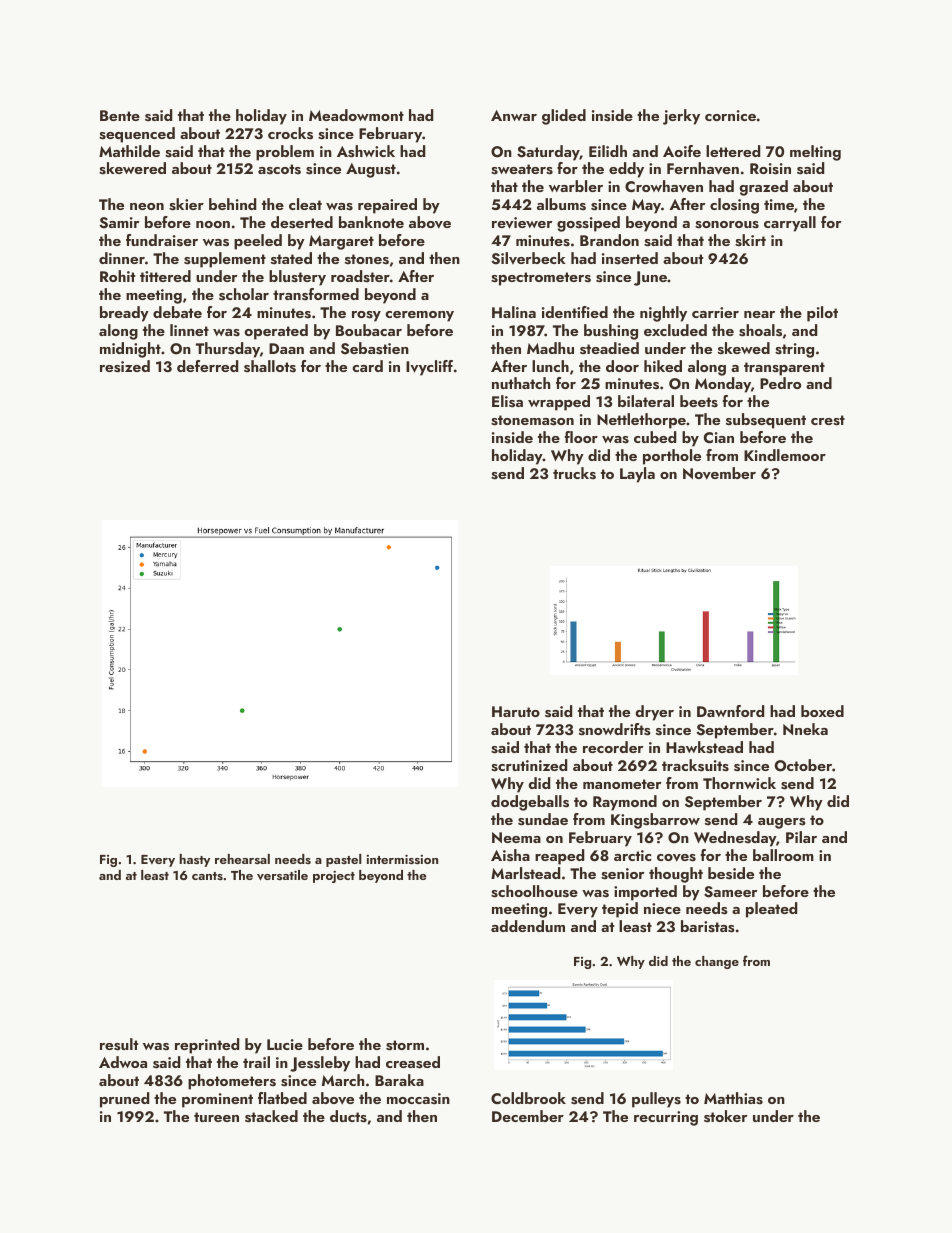 This image has width=952, height=1233. What do you see at coordinates (766, 421) in the image?
I see `subsequent` at bounding box center [766, 421].
